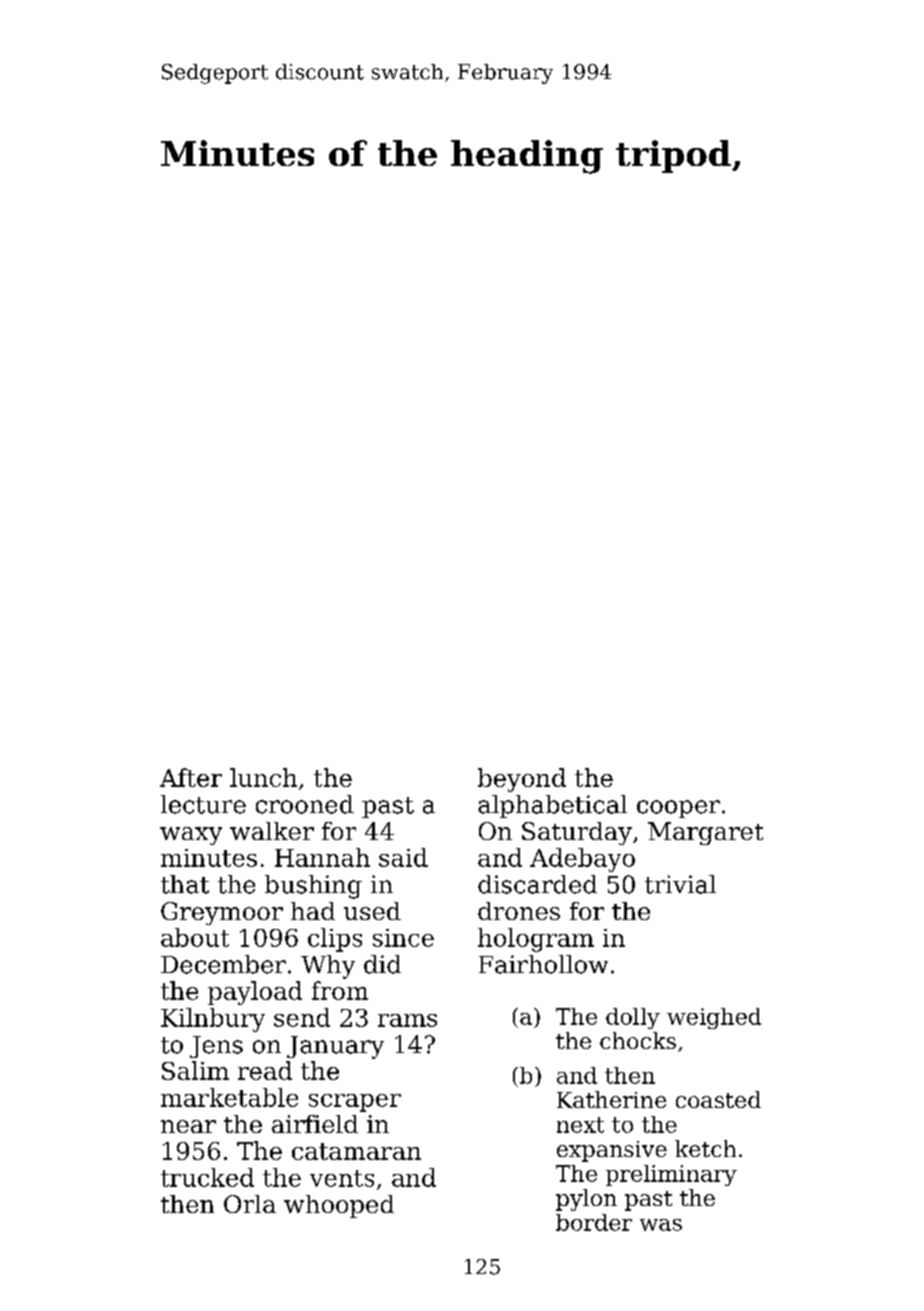 The height and width of the screenshot is (1311, 924). What do you see at coordinates (222, 913) in the screenshot?
I see `Greymoor` at bounding box center [222, 913].
